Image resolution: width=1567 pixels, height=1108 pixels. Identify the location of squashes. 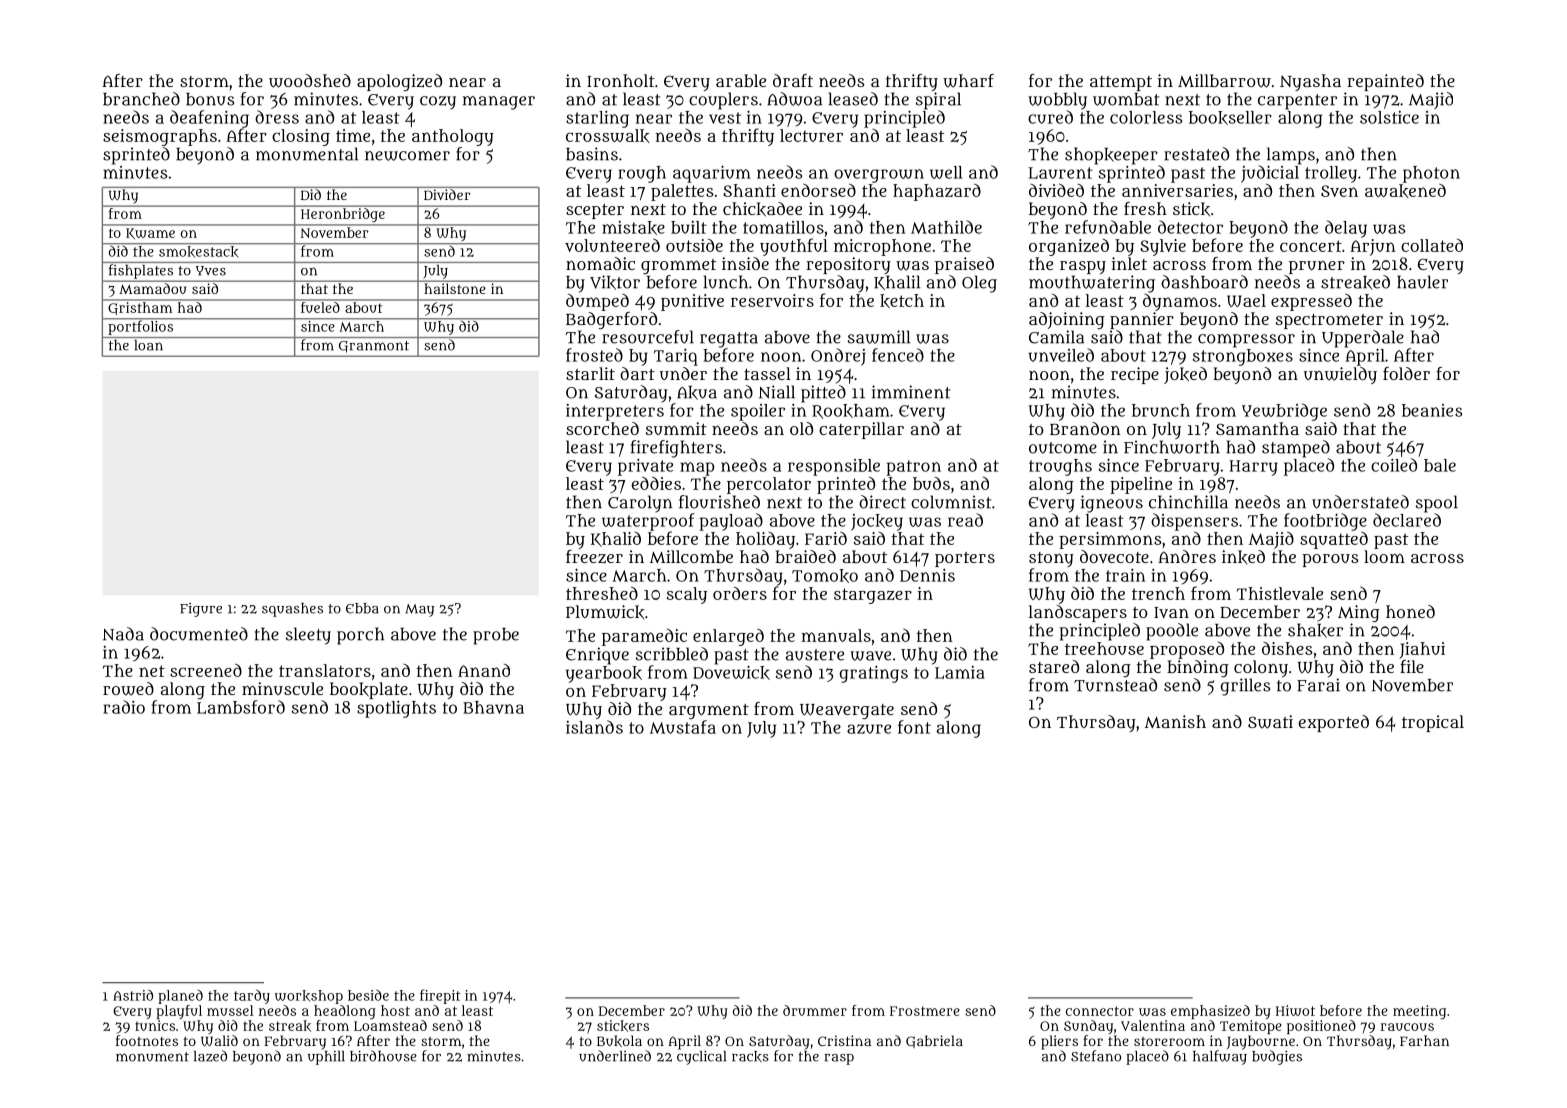
(292, 610).
